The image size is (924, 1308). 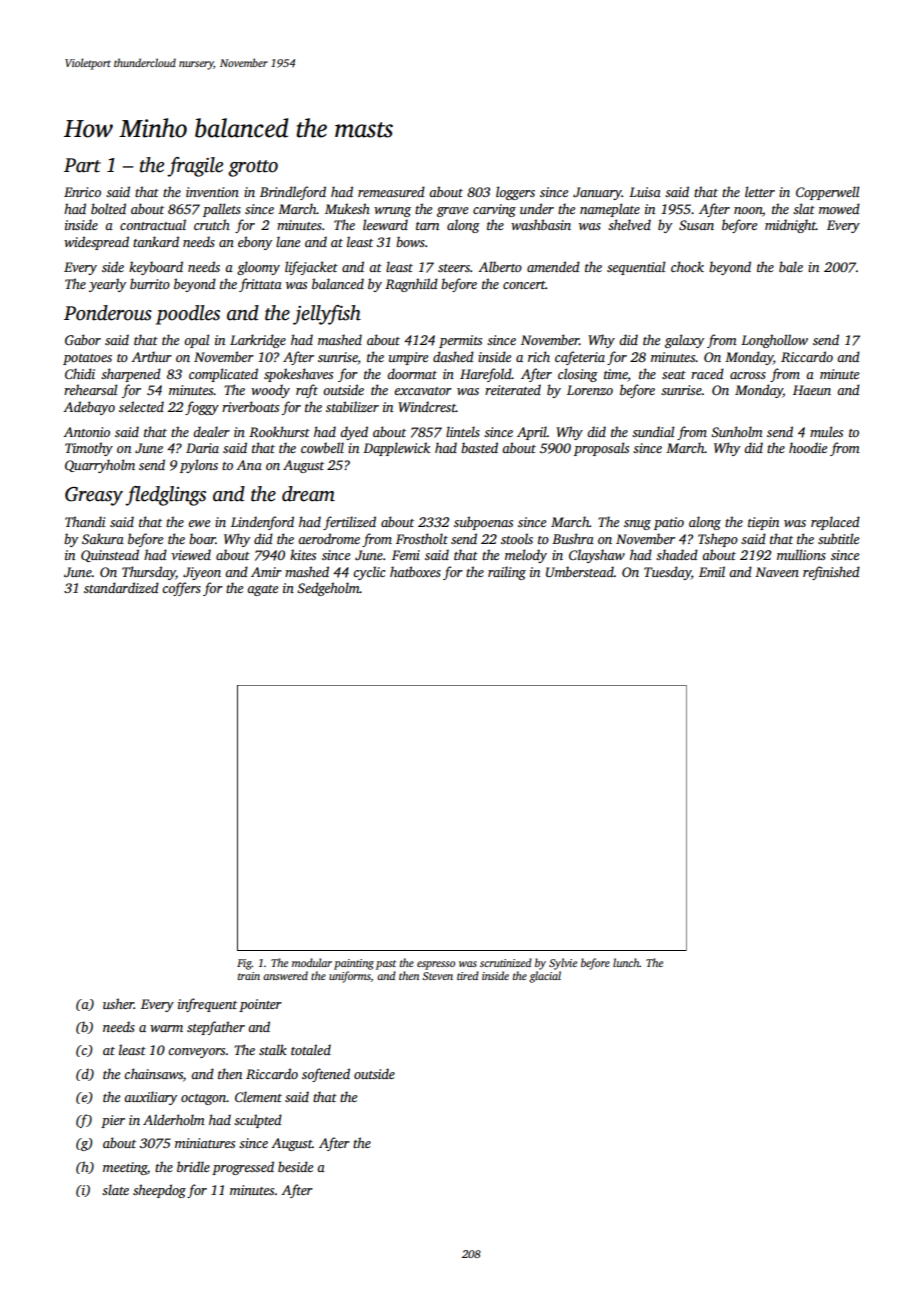 What do you see at coordinates (150, 1098) in the image?
I see `auxiliary` at bounding box center [150, 1098].
